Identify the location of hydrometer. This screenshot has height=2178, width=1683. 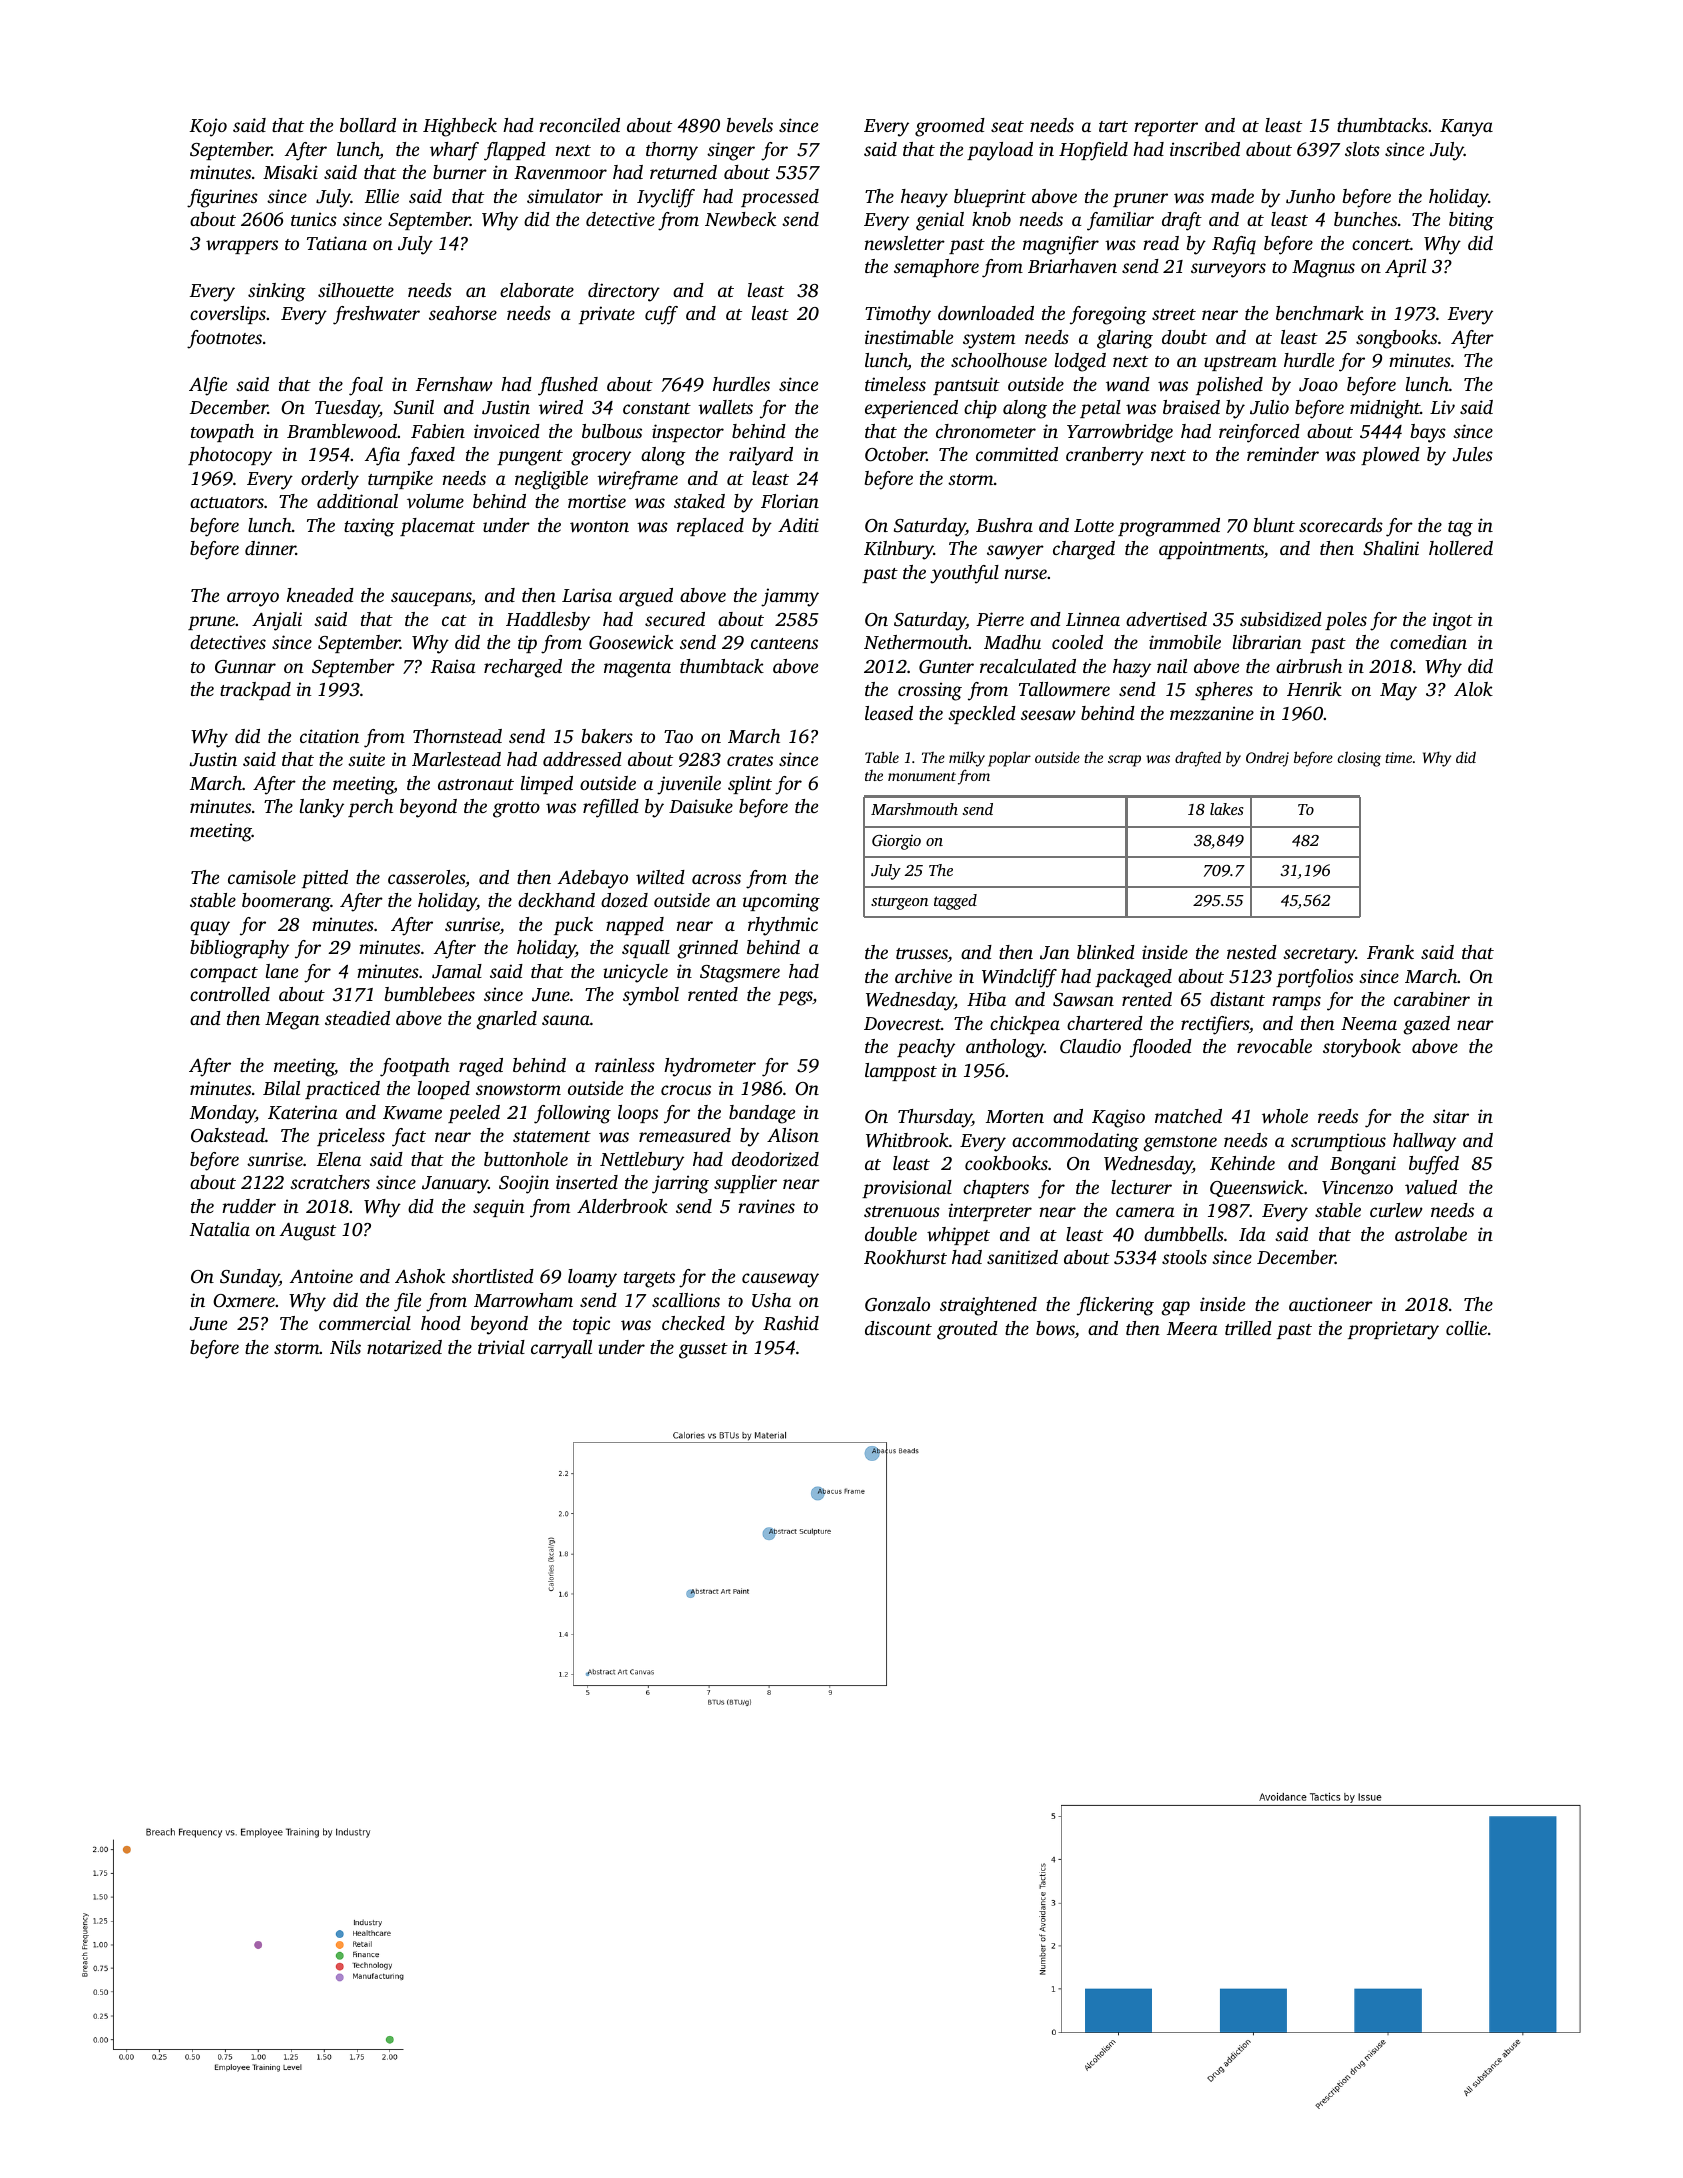
(710, 1067).
